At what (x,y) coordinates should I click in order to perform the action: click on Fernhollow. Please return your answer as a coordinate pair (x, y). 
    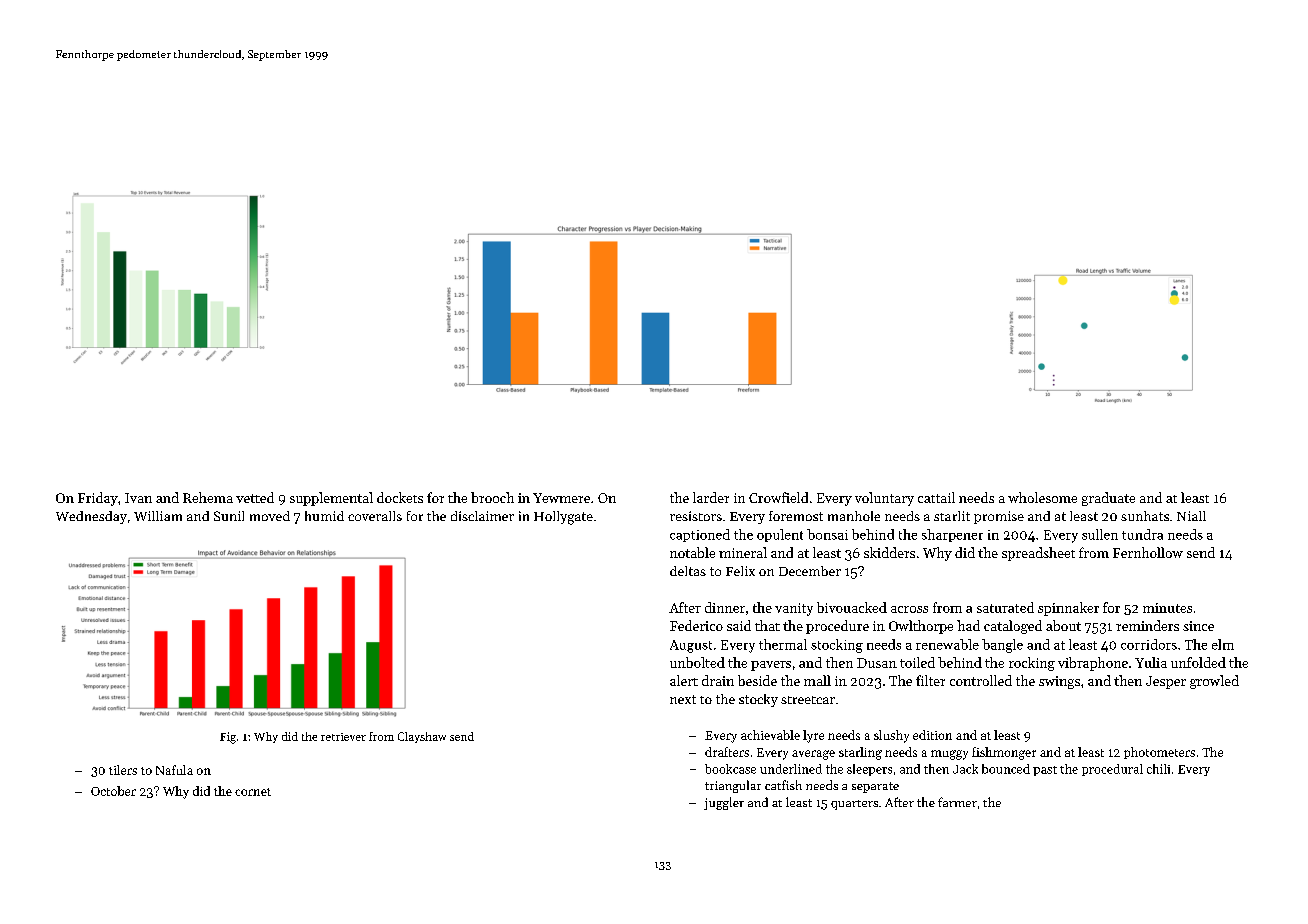
    Looking at the image, I should click on (1148, 552).
